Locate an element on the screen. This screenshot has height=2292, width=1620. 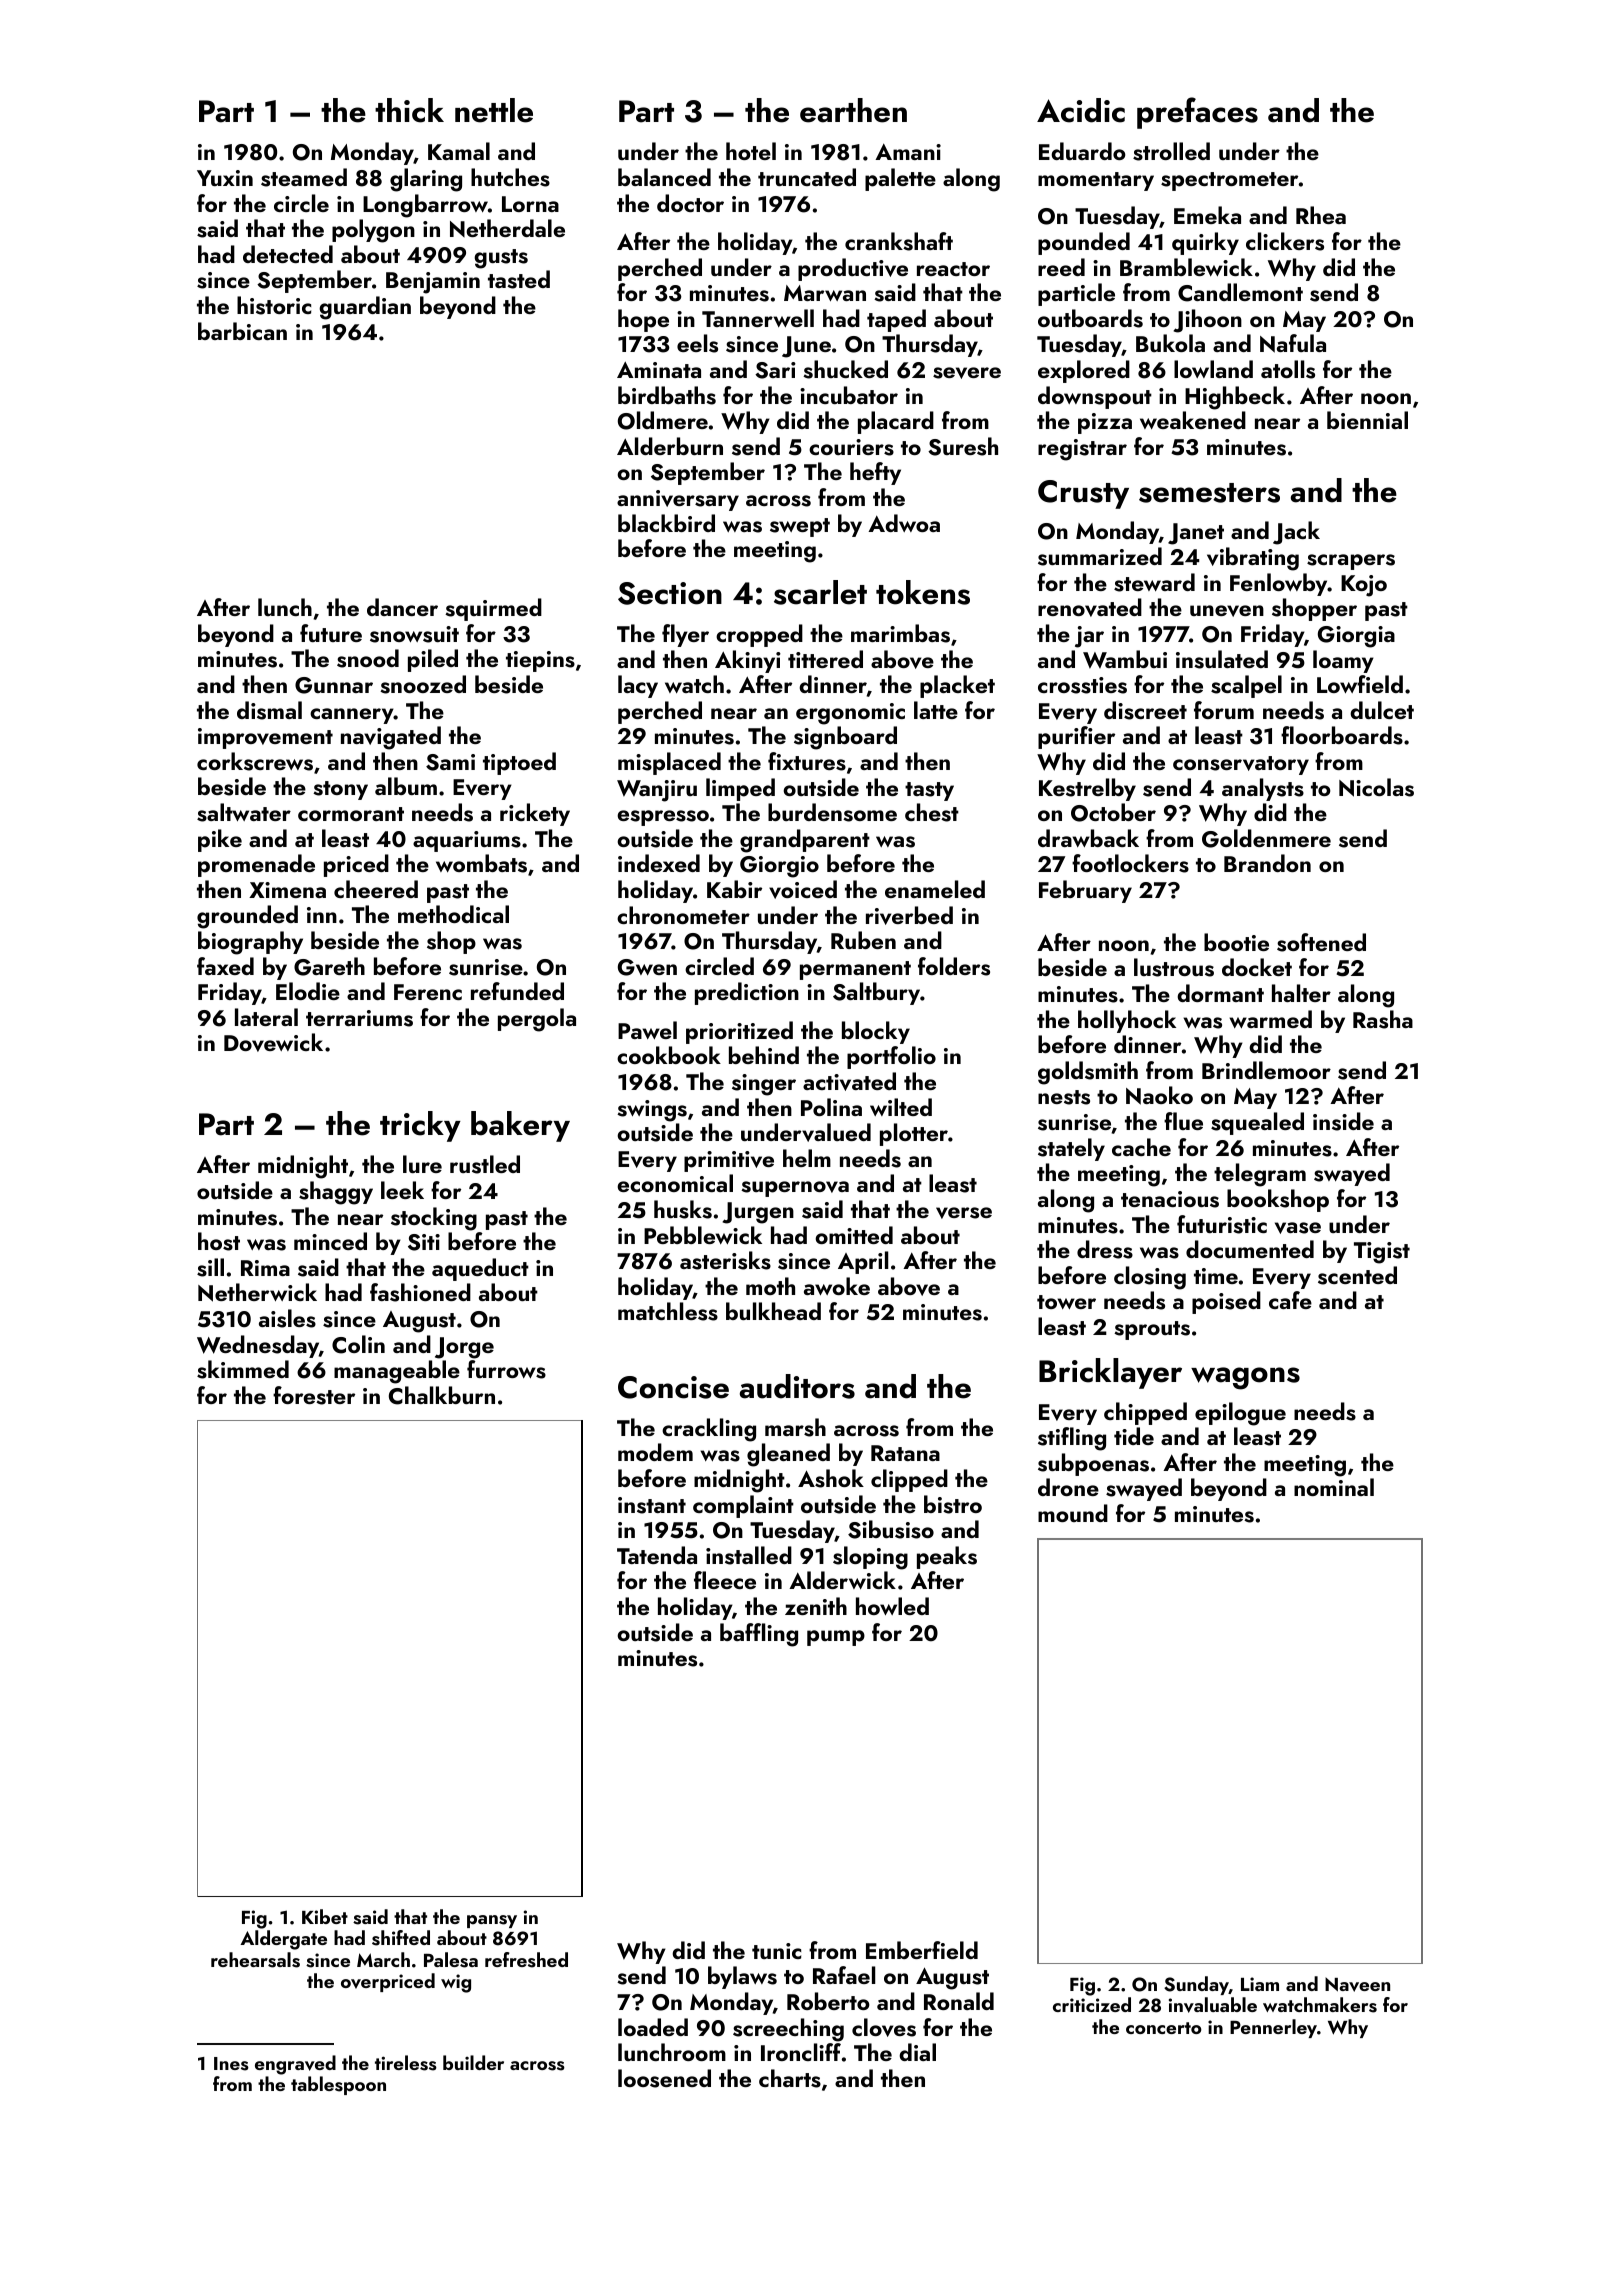
prefaces is located at coordinates (1197, 113).
